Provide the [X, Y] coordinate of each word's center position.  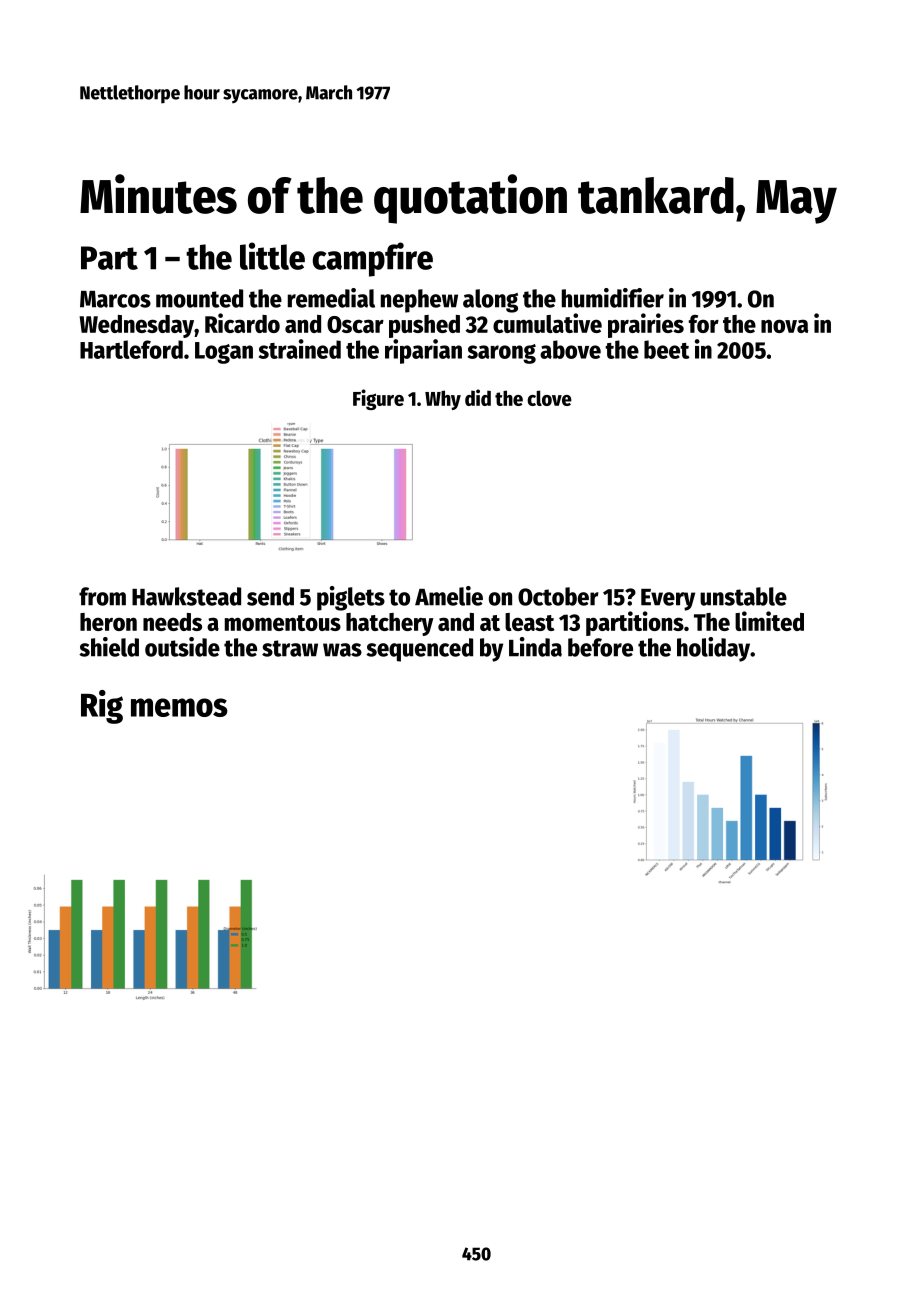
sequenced [419, 650]
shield [109, 647]
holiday [713, 649]
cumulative [547, 323]
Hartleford [131, 349]
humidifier [613, 298]
